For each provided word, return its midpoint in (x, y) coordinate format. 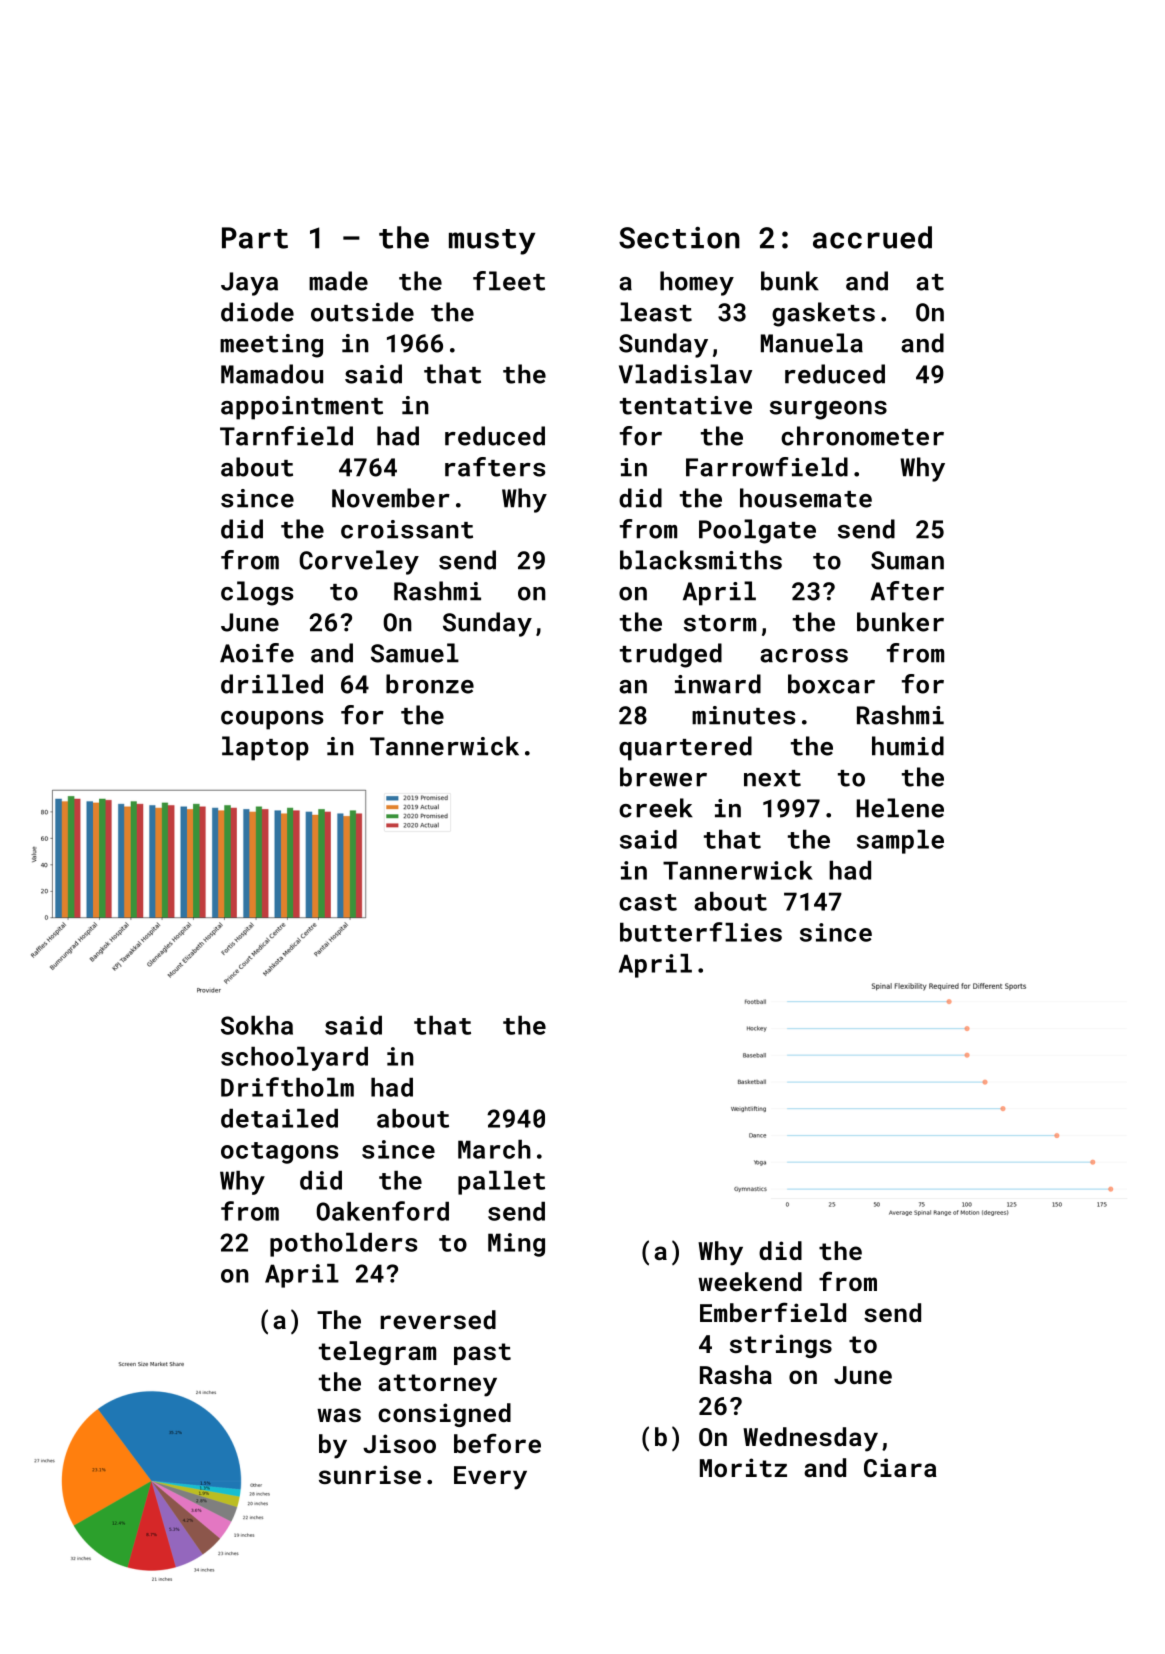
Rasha (736, 1374)
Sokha (257, 1025)
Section (679, 238)
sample (900, 842)
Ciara (900, 1467)
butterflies (701, 932)
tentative (686, 405)
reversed (438, 1319)
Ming (516, 1245)
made (338, 281)
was (339, 1415)
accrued (872, 237)
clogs (257, 593)
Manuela (812, 343)
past (482, 1354)
